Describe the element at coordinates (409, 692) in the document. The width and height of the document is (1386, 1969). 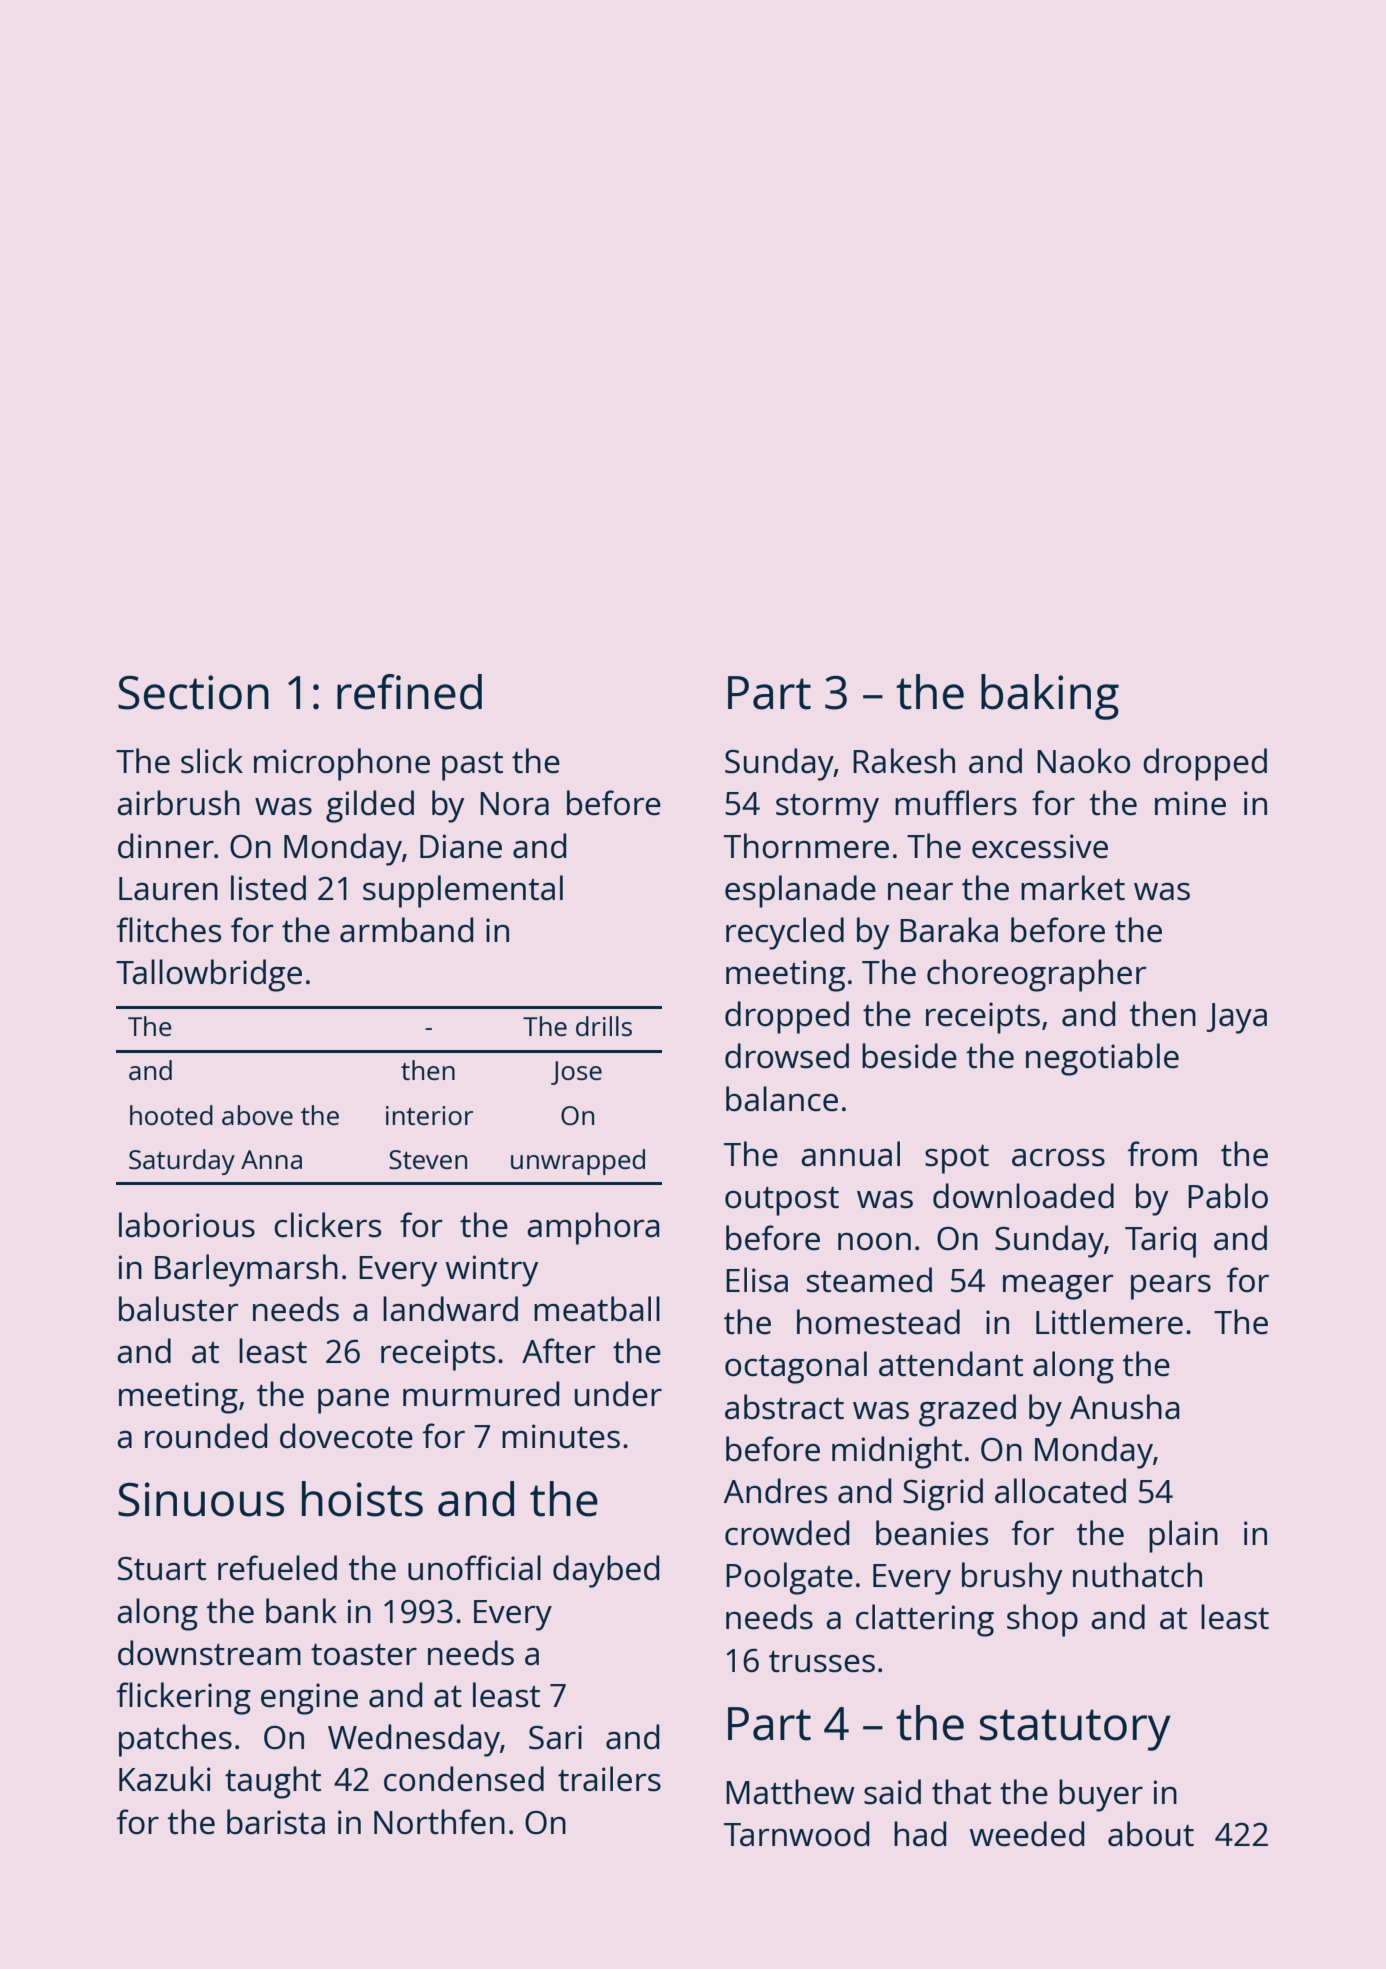
I see `refined` at that location.
